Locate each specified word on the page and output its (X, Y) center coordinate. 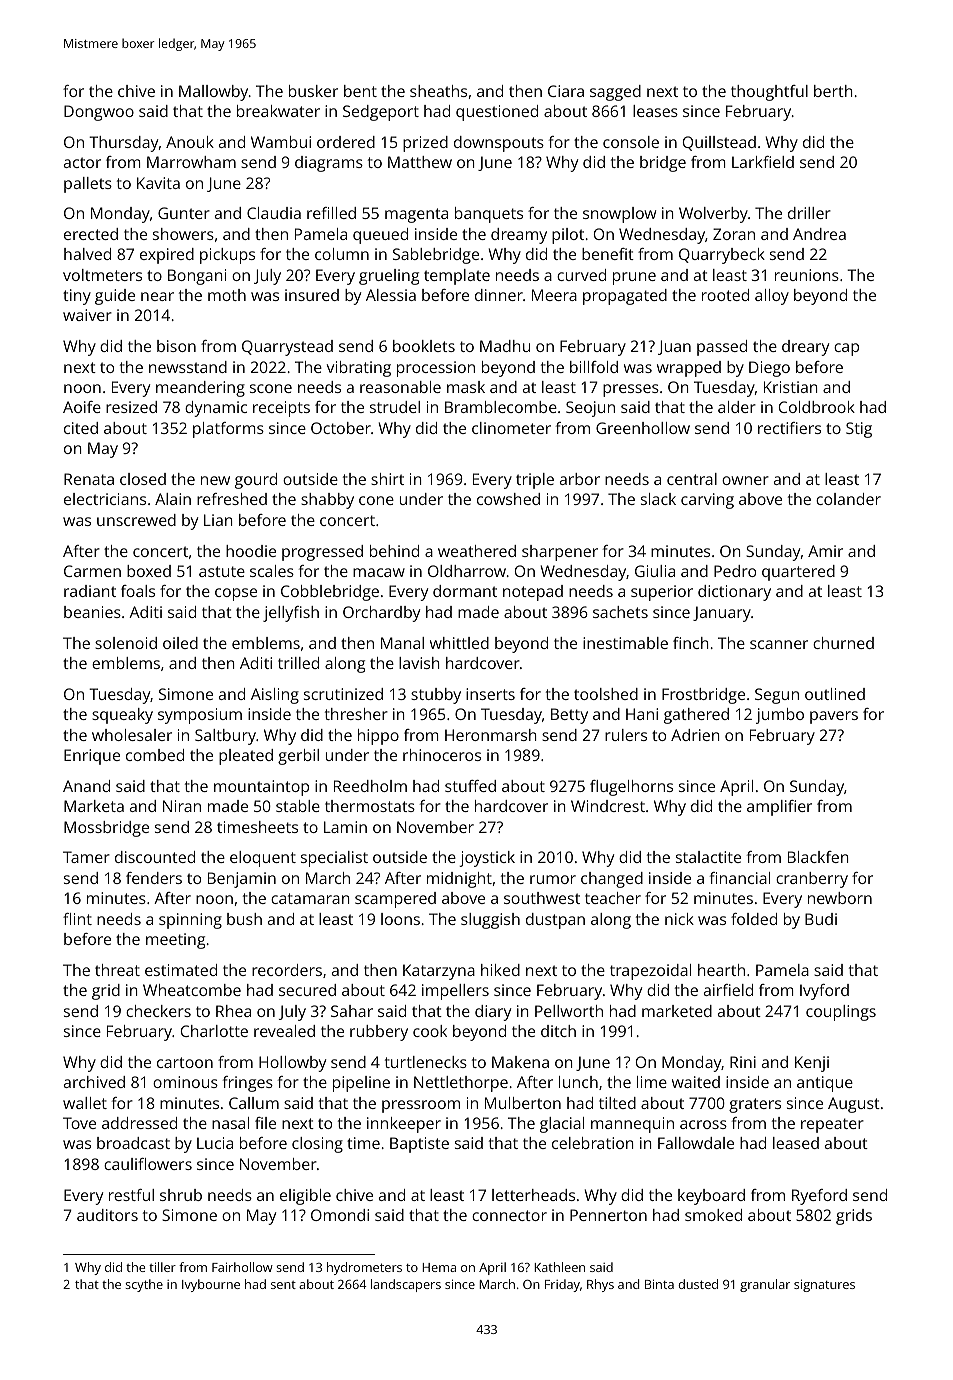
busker (313, 91)
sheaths (438, 91)
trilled (298, 663)
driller (809, 213)
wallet (85, 1103)
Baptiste (419, 1145)
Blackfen (818, 857)
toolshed (606, 694)
